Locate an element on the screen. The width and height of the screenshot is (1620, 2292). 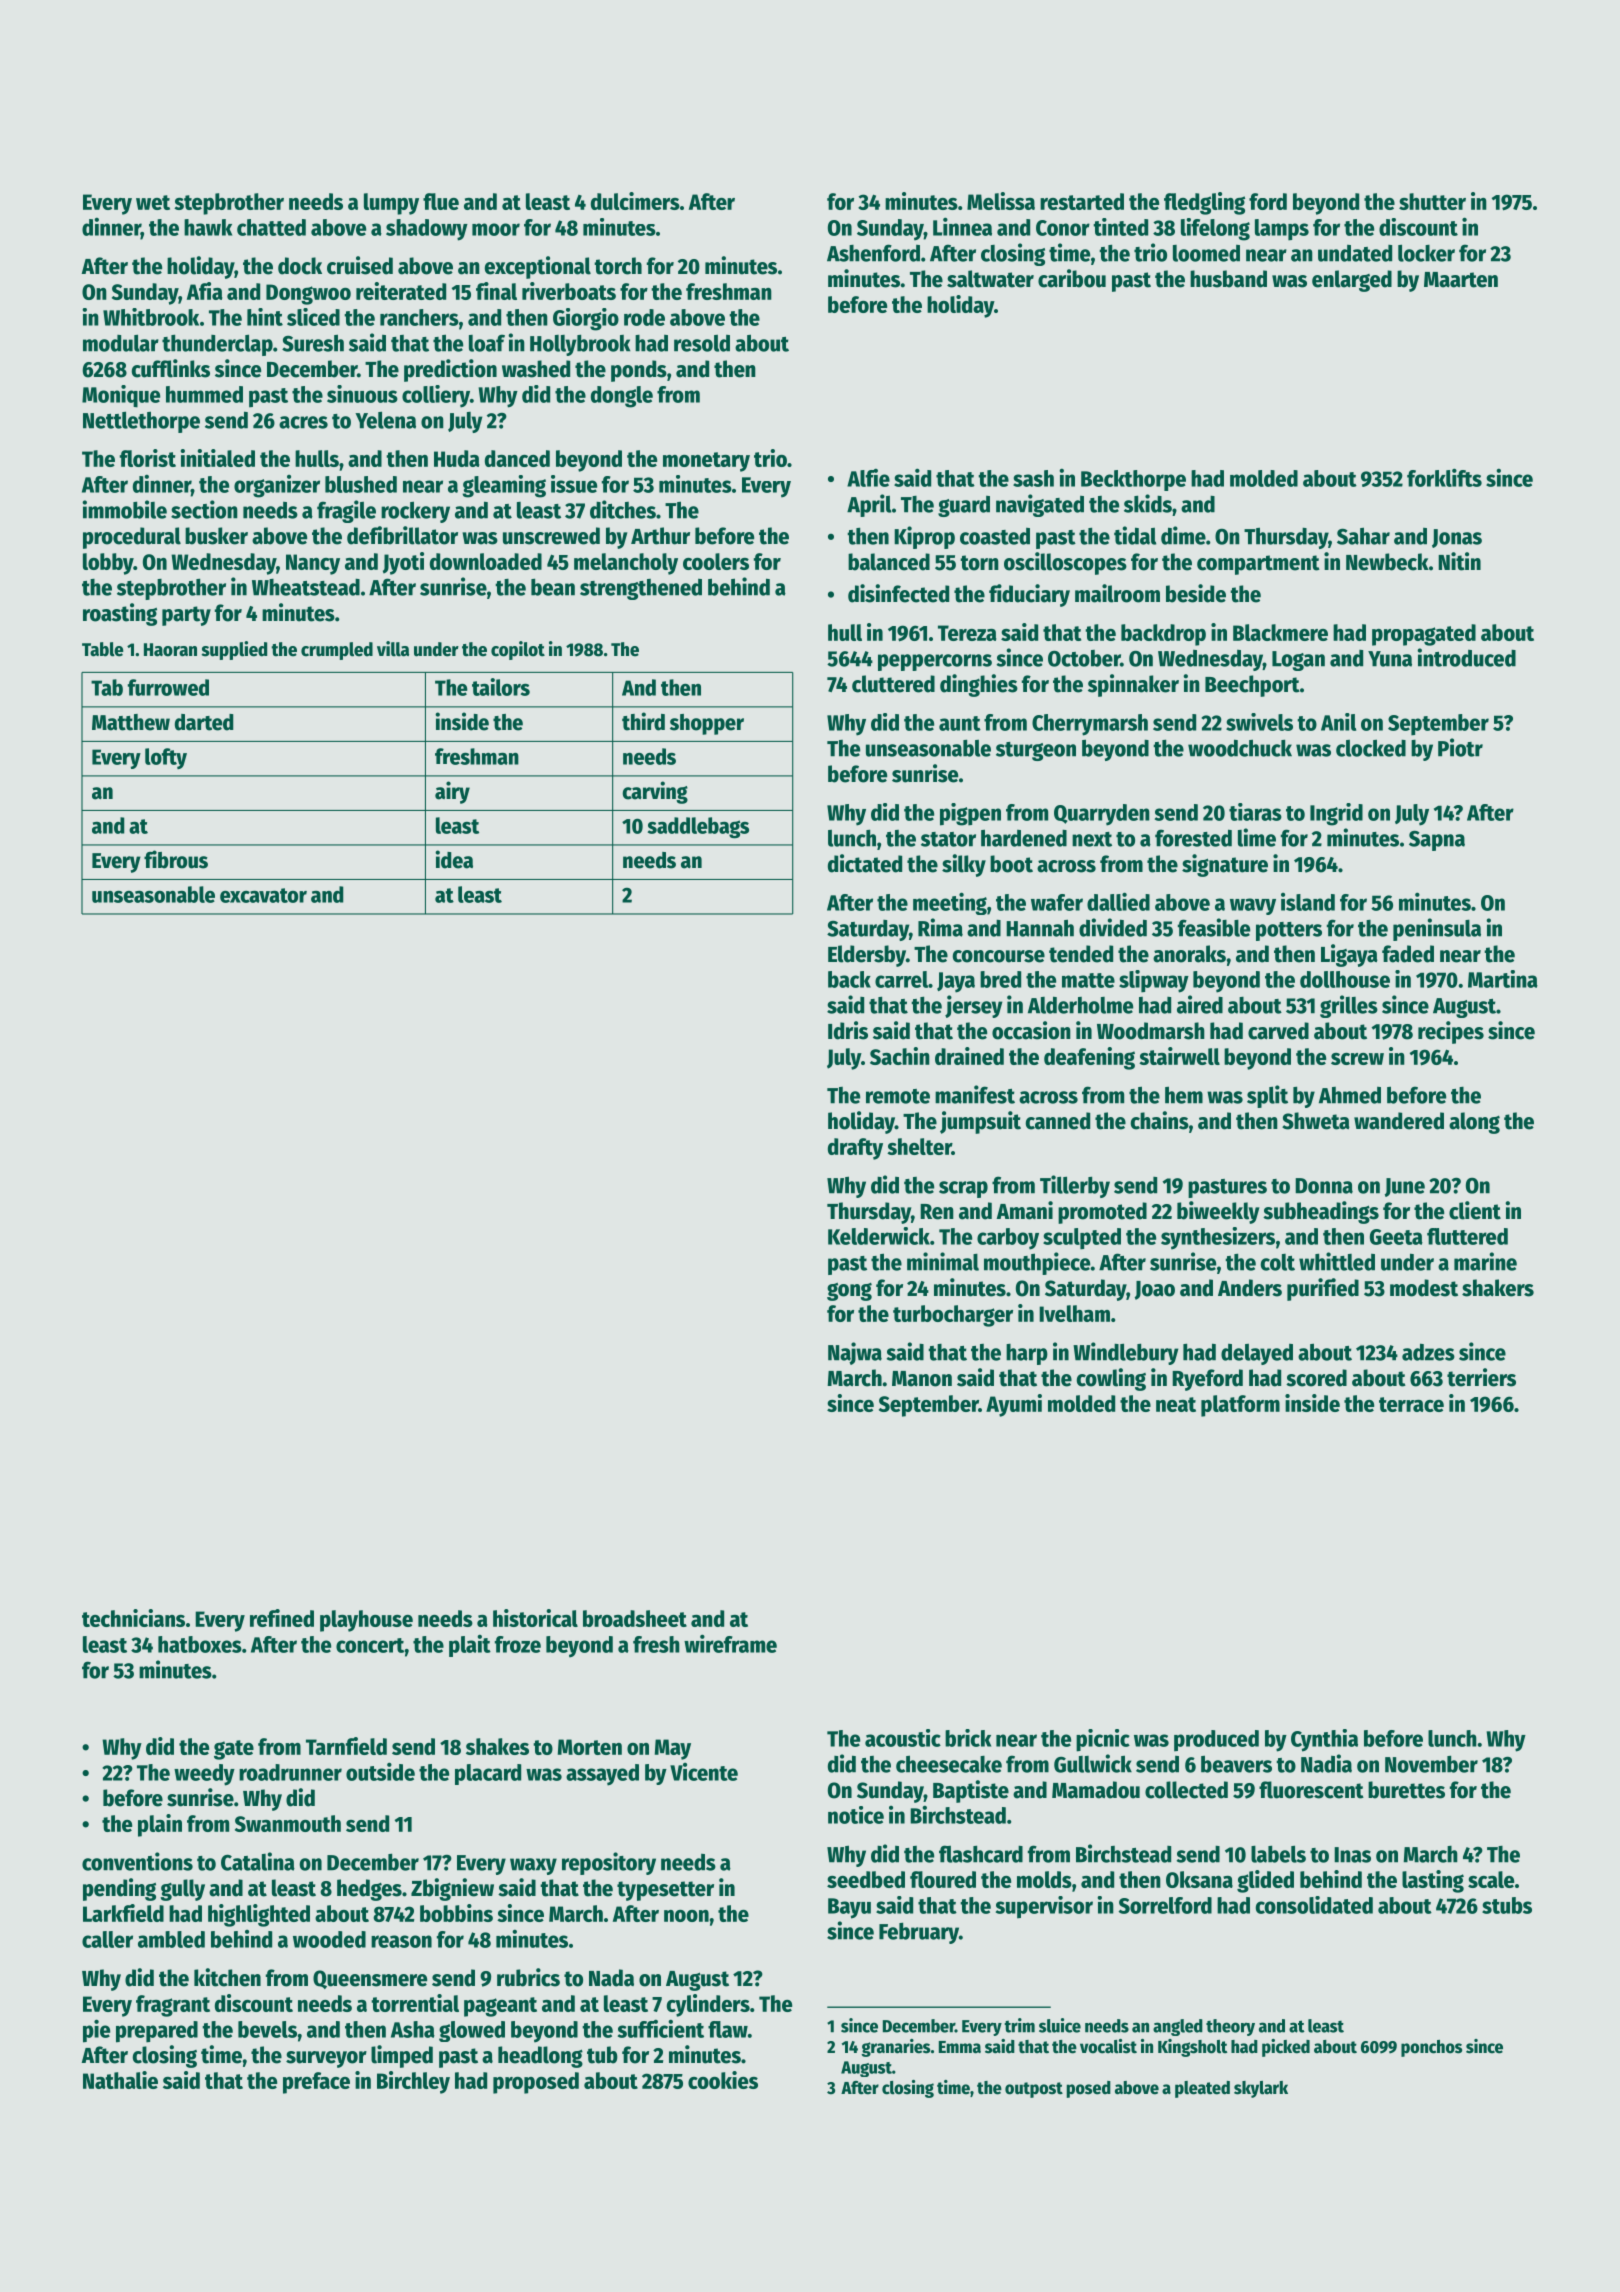
Alfie is located at coordinates (868, 478).
